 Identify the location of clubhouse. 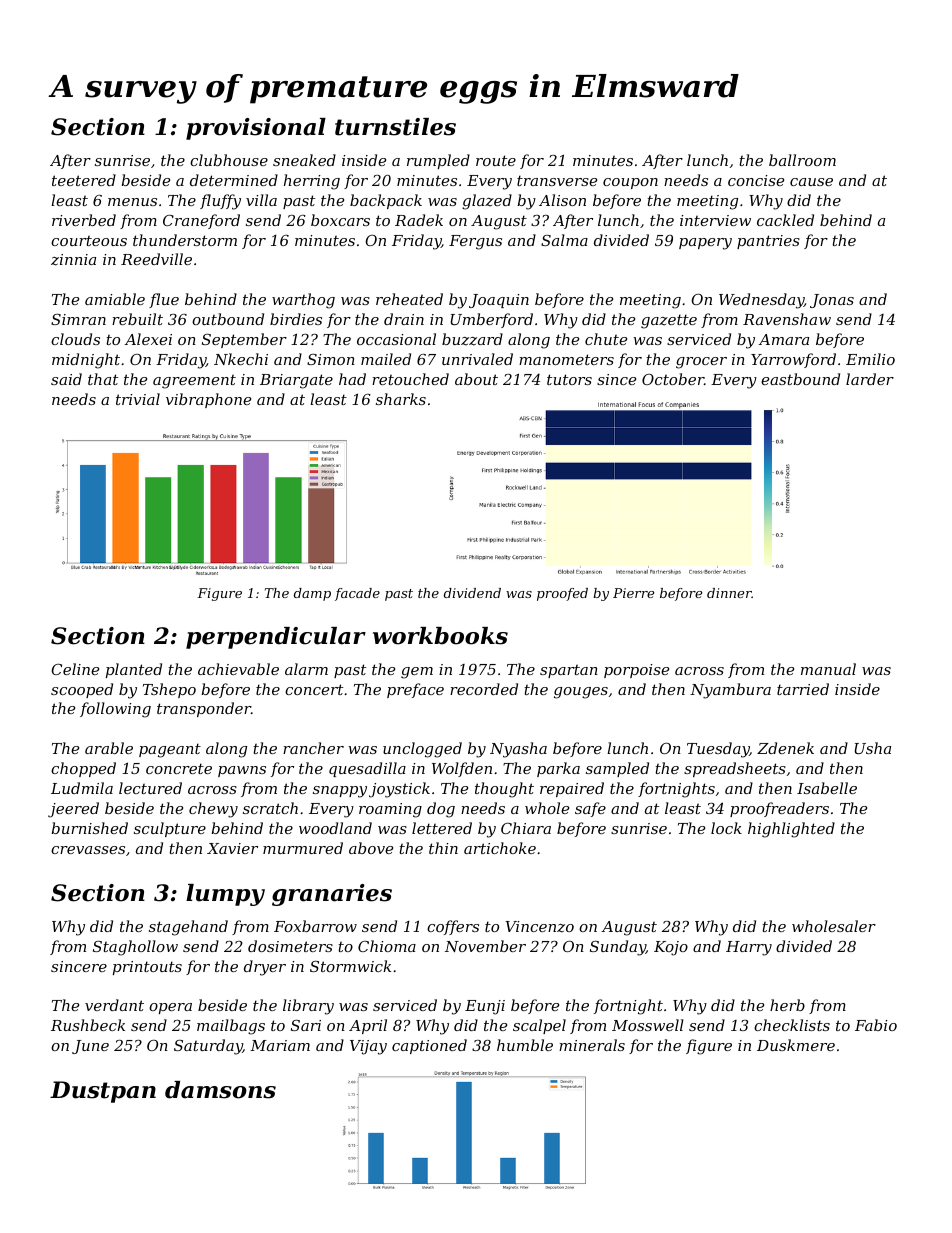
(229, 160).
